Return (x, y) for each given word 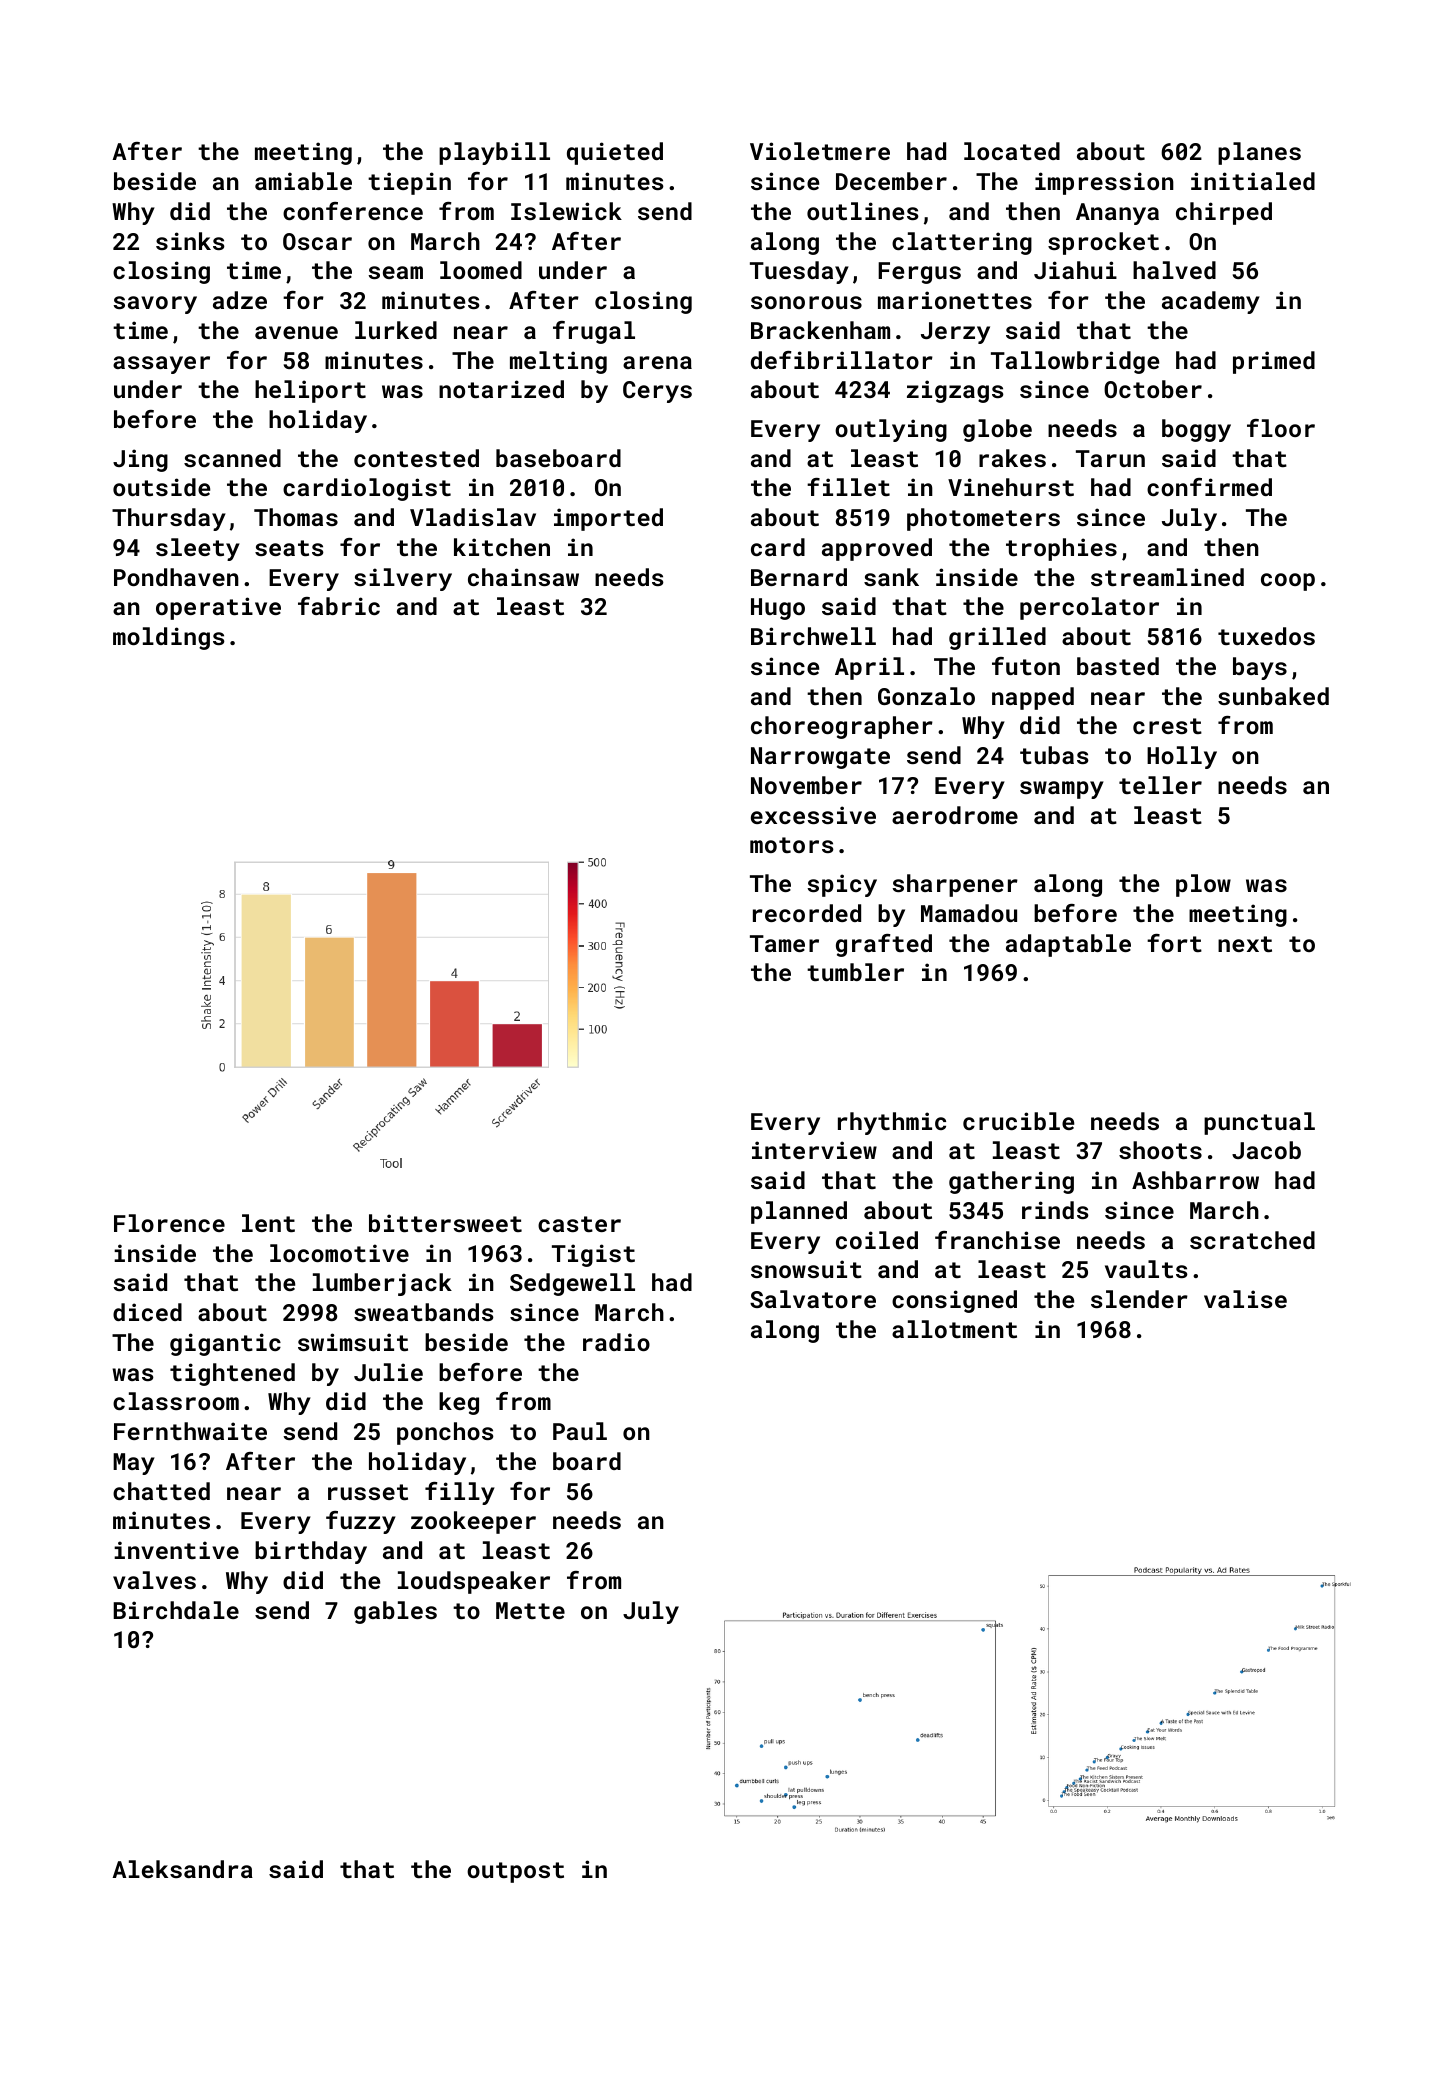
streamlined (1167, 577)
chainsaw (523, 577)
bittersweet (445, 1223)
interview (814, 1150)
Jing (140, 460)
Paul (580, 1431)
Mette (530, 1610)
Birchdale (176, 1610)
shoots (1160, 1150)
